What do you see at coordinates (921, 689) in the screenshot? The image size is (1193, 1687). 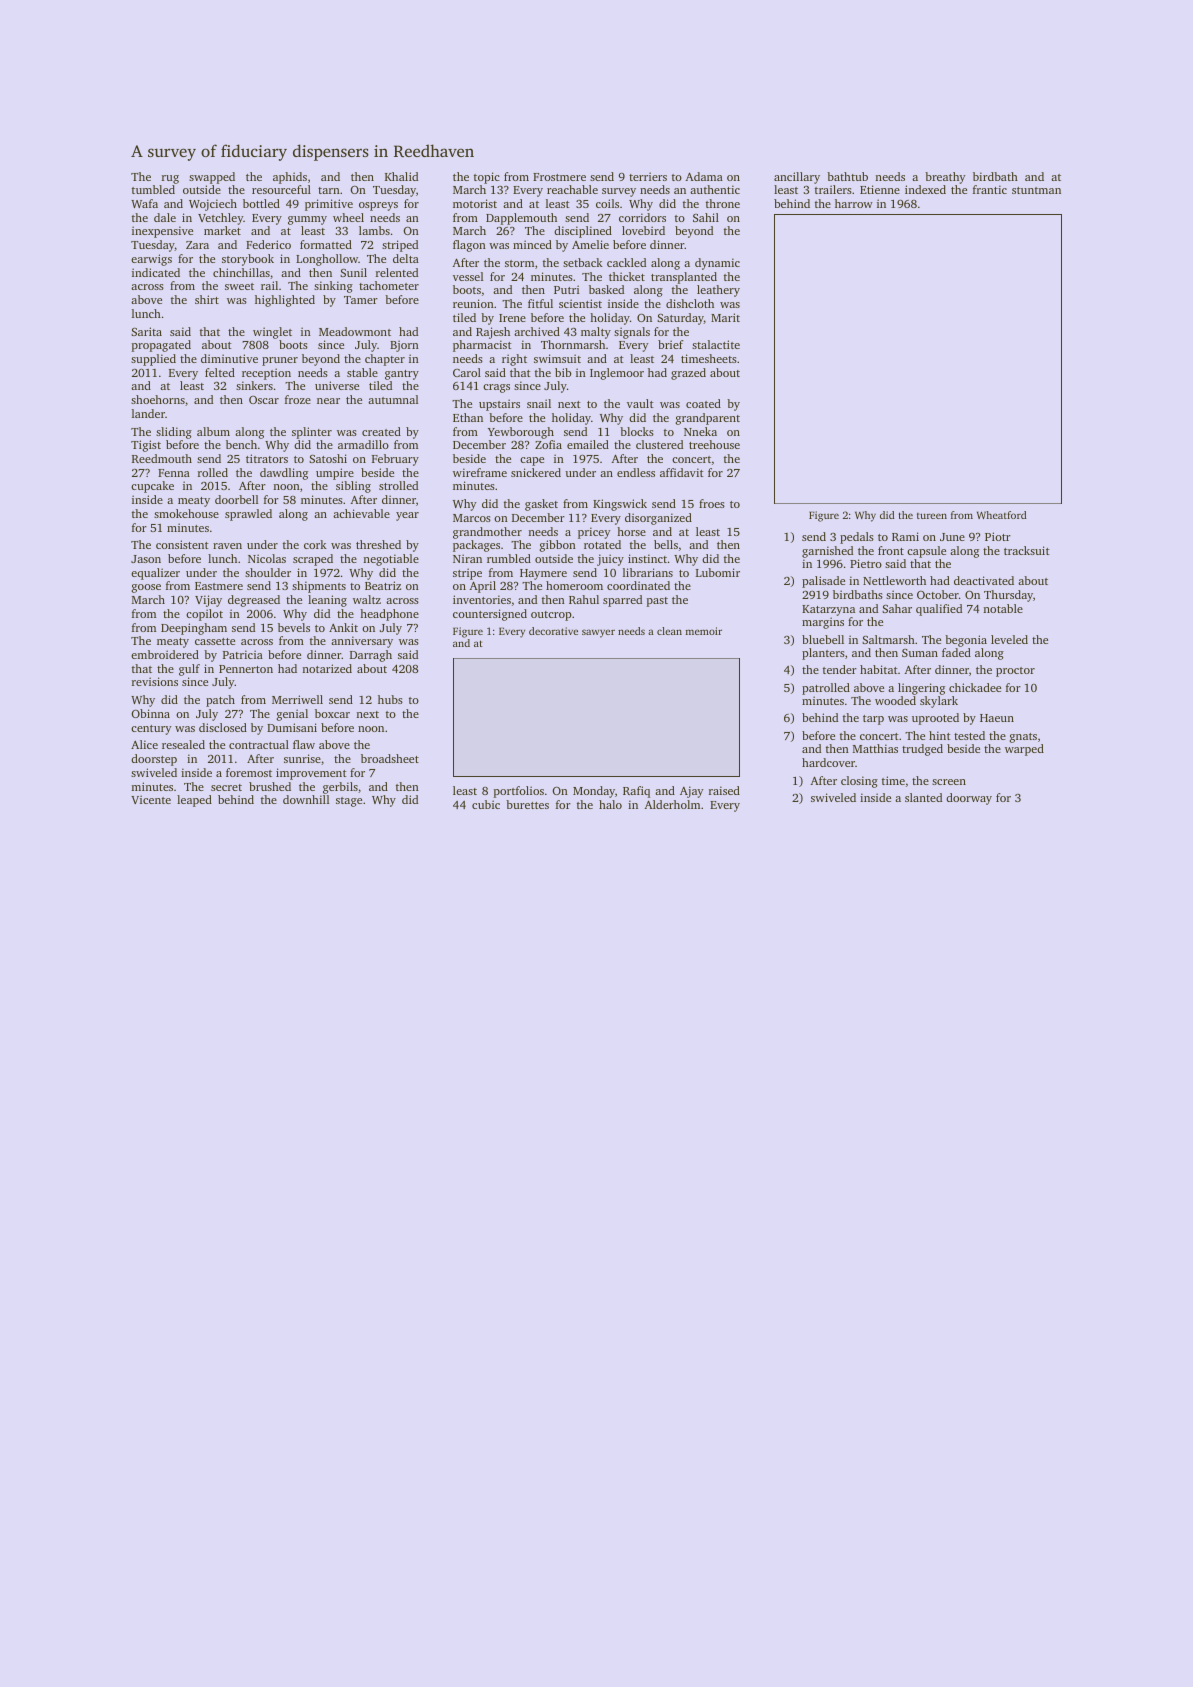 I see `lingering` at bounding box center [921, 689].
